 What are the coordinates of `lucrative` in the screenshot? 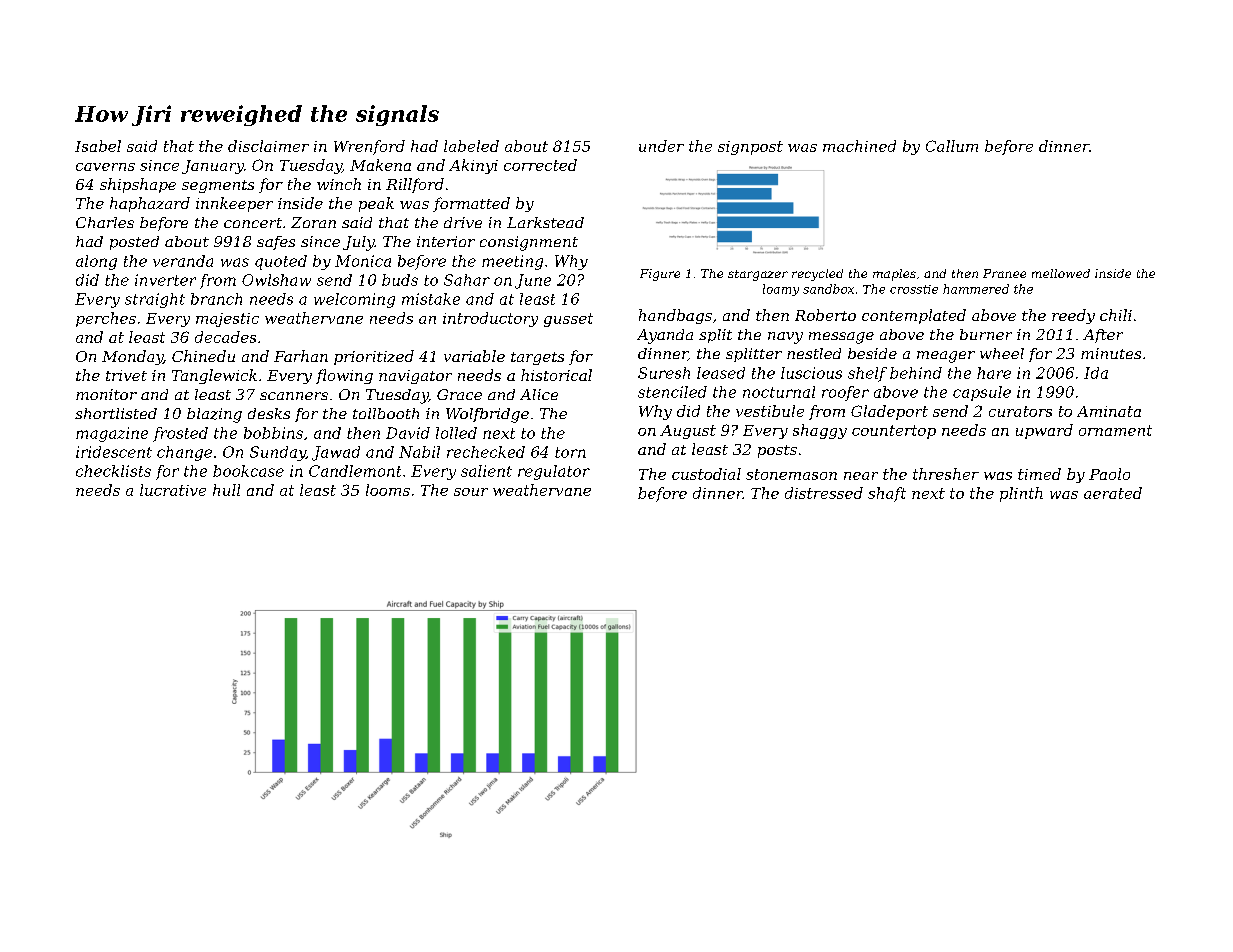 It's located at (173, 490).
